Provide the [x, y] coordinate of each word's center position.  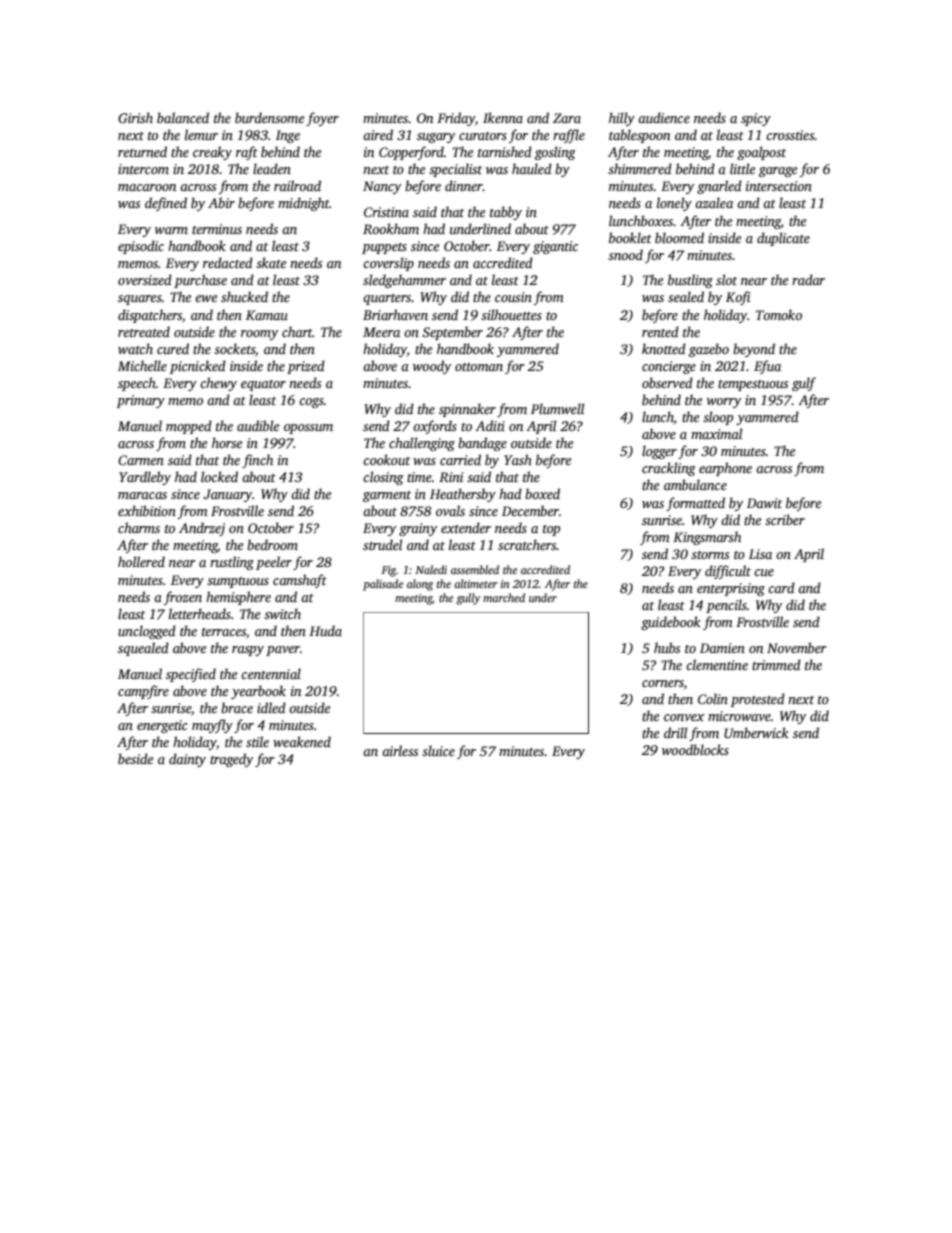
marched [504, 597]
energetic [162, 726]
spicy [756, 119]
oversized [145, 279]
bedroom [272, 544]
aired [378, 134]
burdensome [269, 117]
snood [625, 254]
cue [764, 572]
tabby [506, 213]
